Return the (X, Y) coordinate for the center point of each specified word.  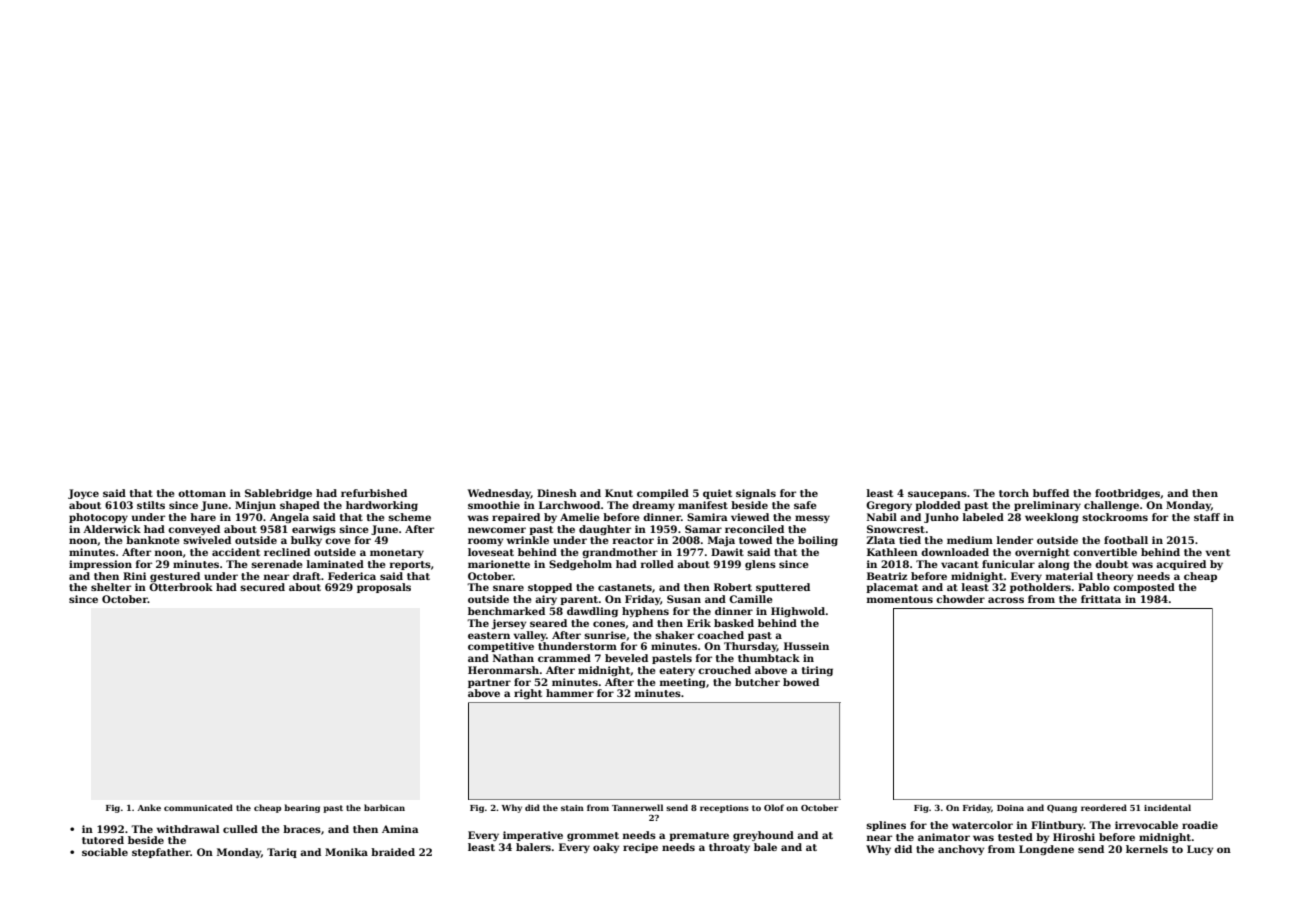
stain (572, 808)
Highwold (798, 612)
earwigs (314, 530)
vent (1217, 552)
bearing (302, 808)
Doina (1010, 808)
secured (262, 587)
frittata (1101, 599)
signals (756, 494)
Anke (149, 807)
